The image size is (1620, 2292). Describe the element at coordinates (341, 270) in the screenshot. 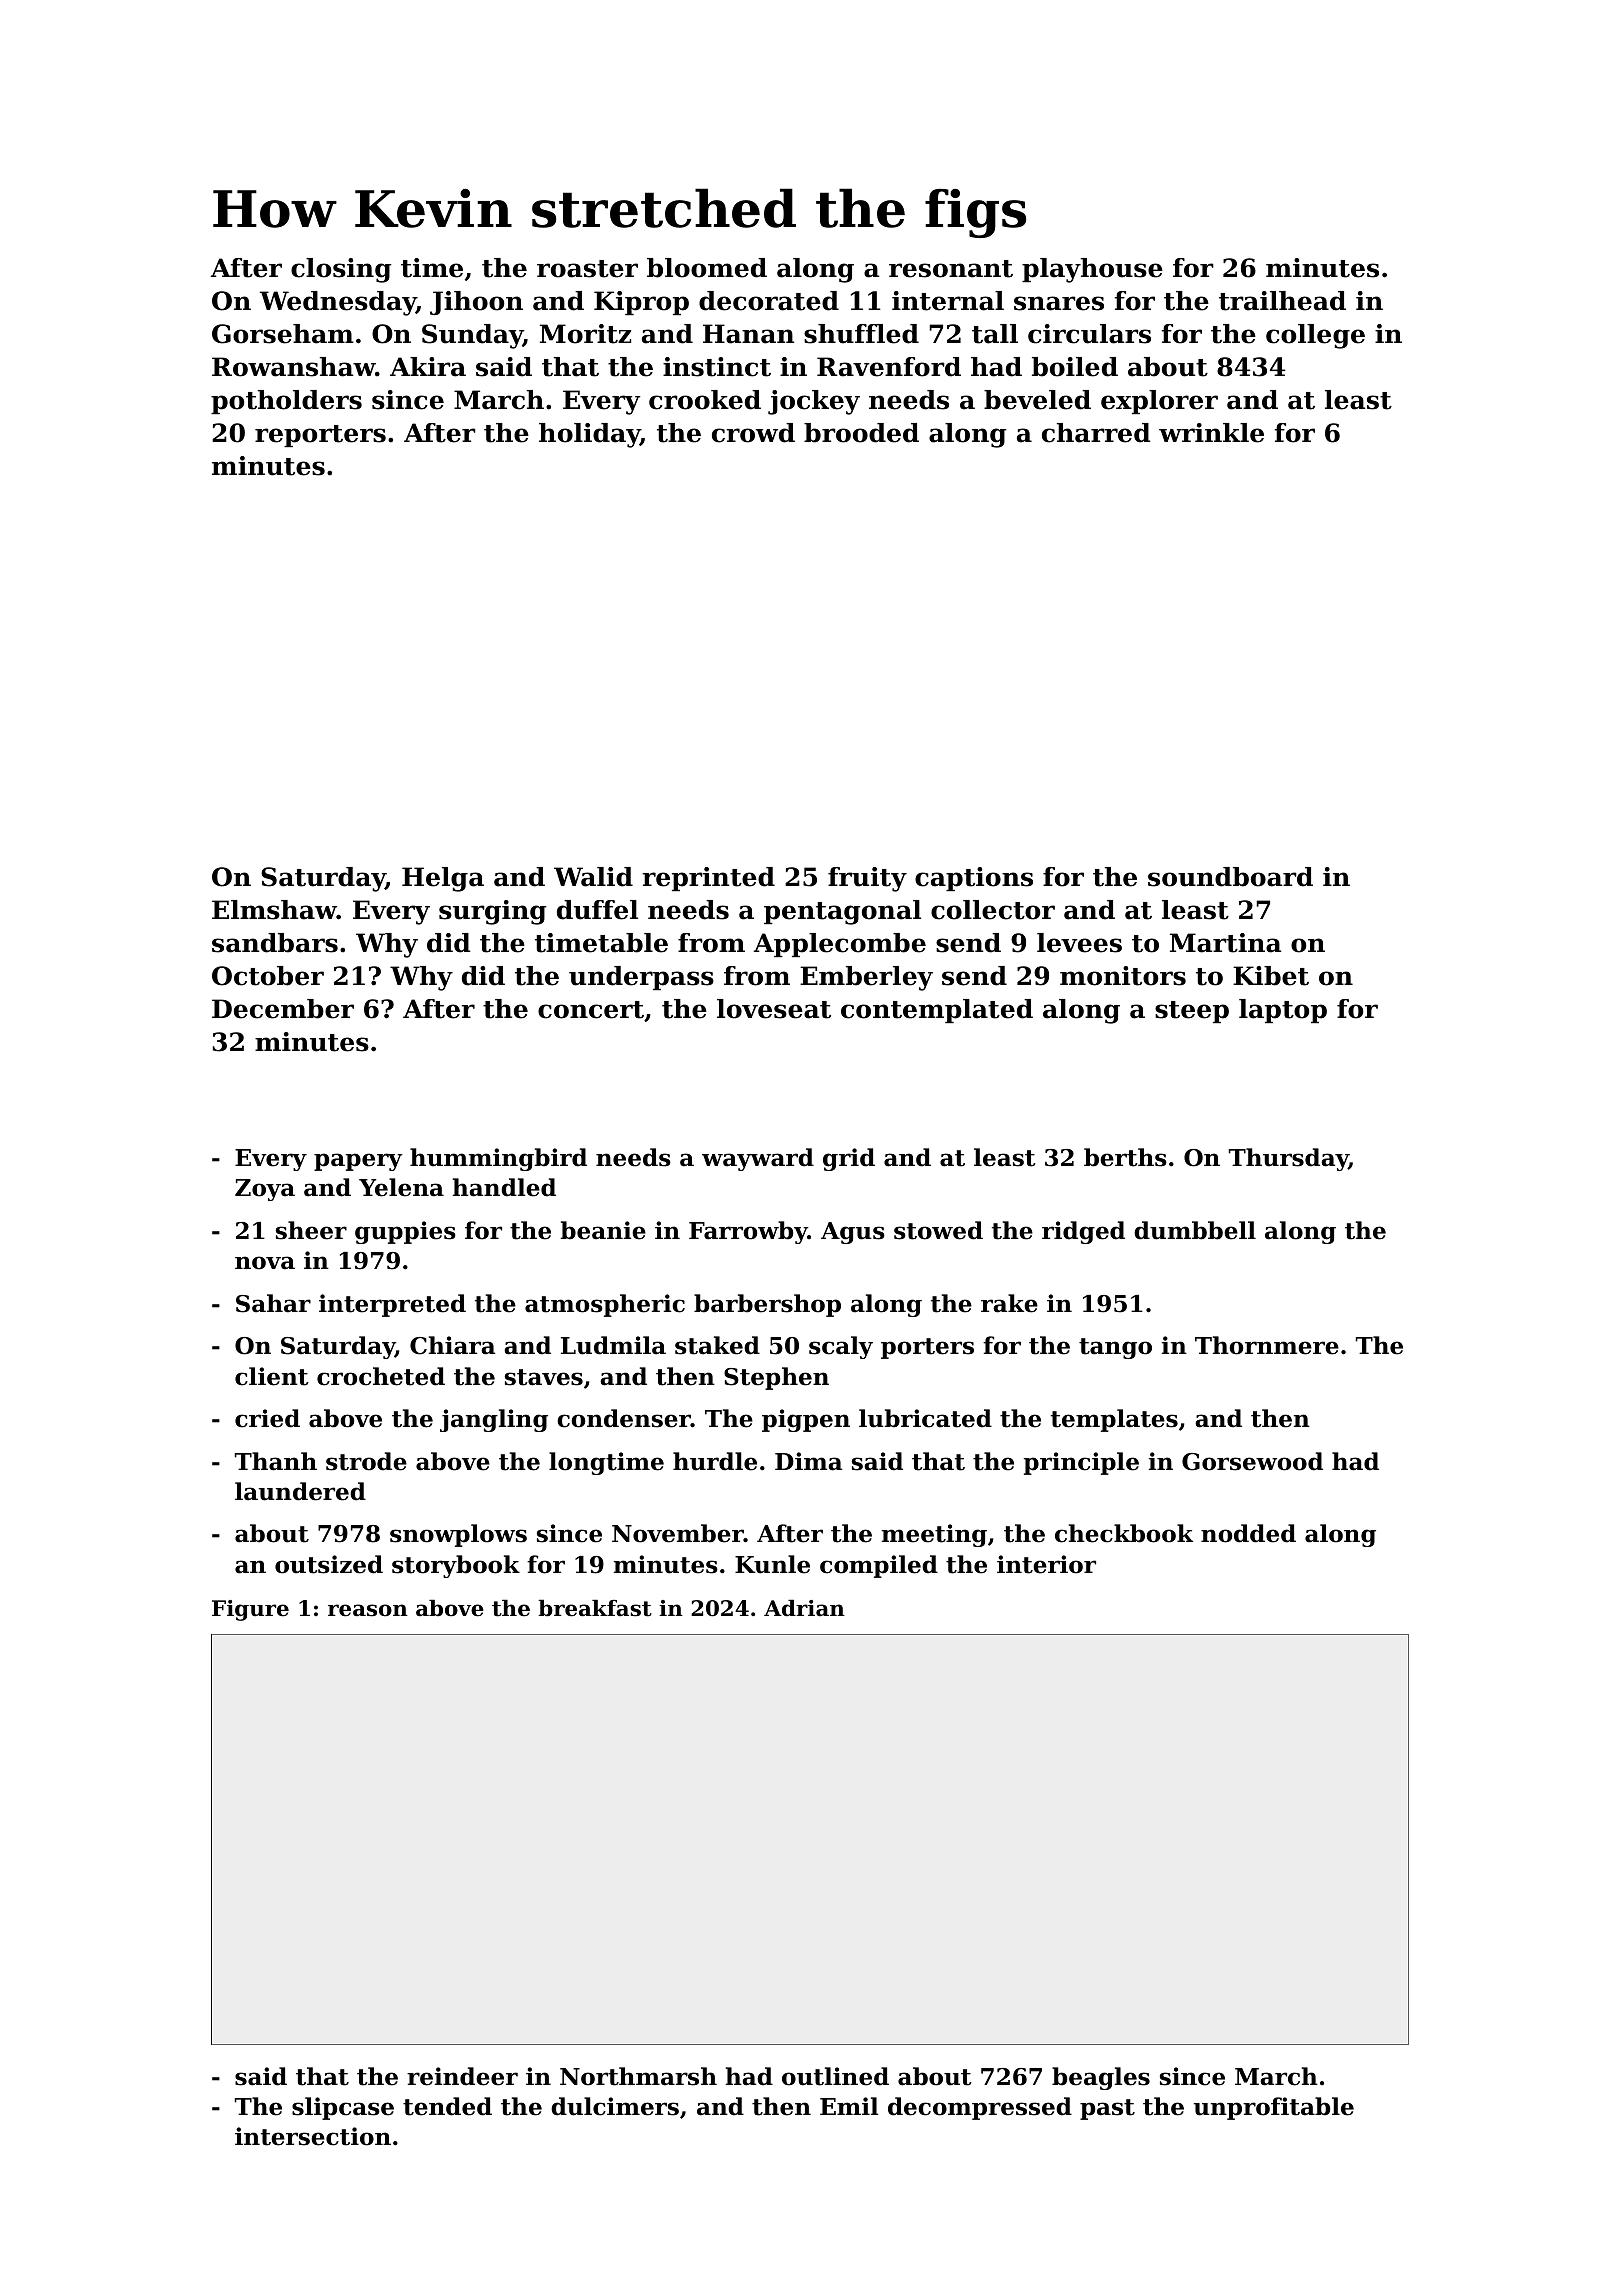

I see `closing` at that location.
